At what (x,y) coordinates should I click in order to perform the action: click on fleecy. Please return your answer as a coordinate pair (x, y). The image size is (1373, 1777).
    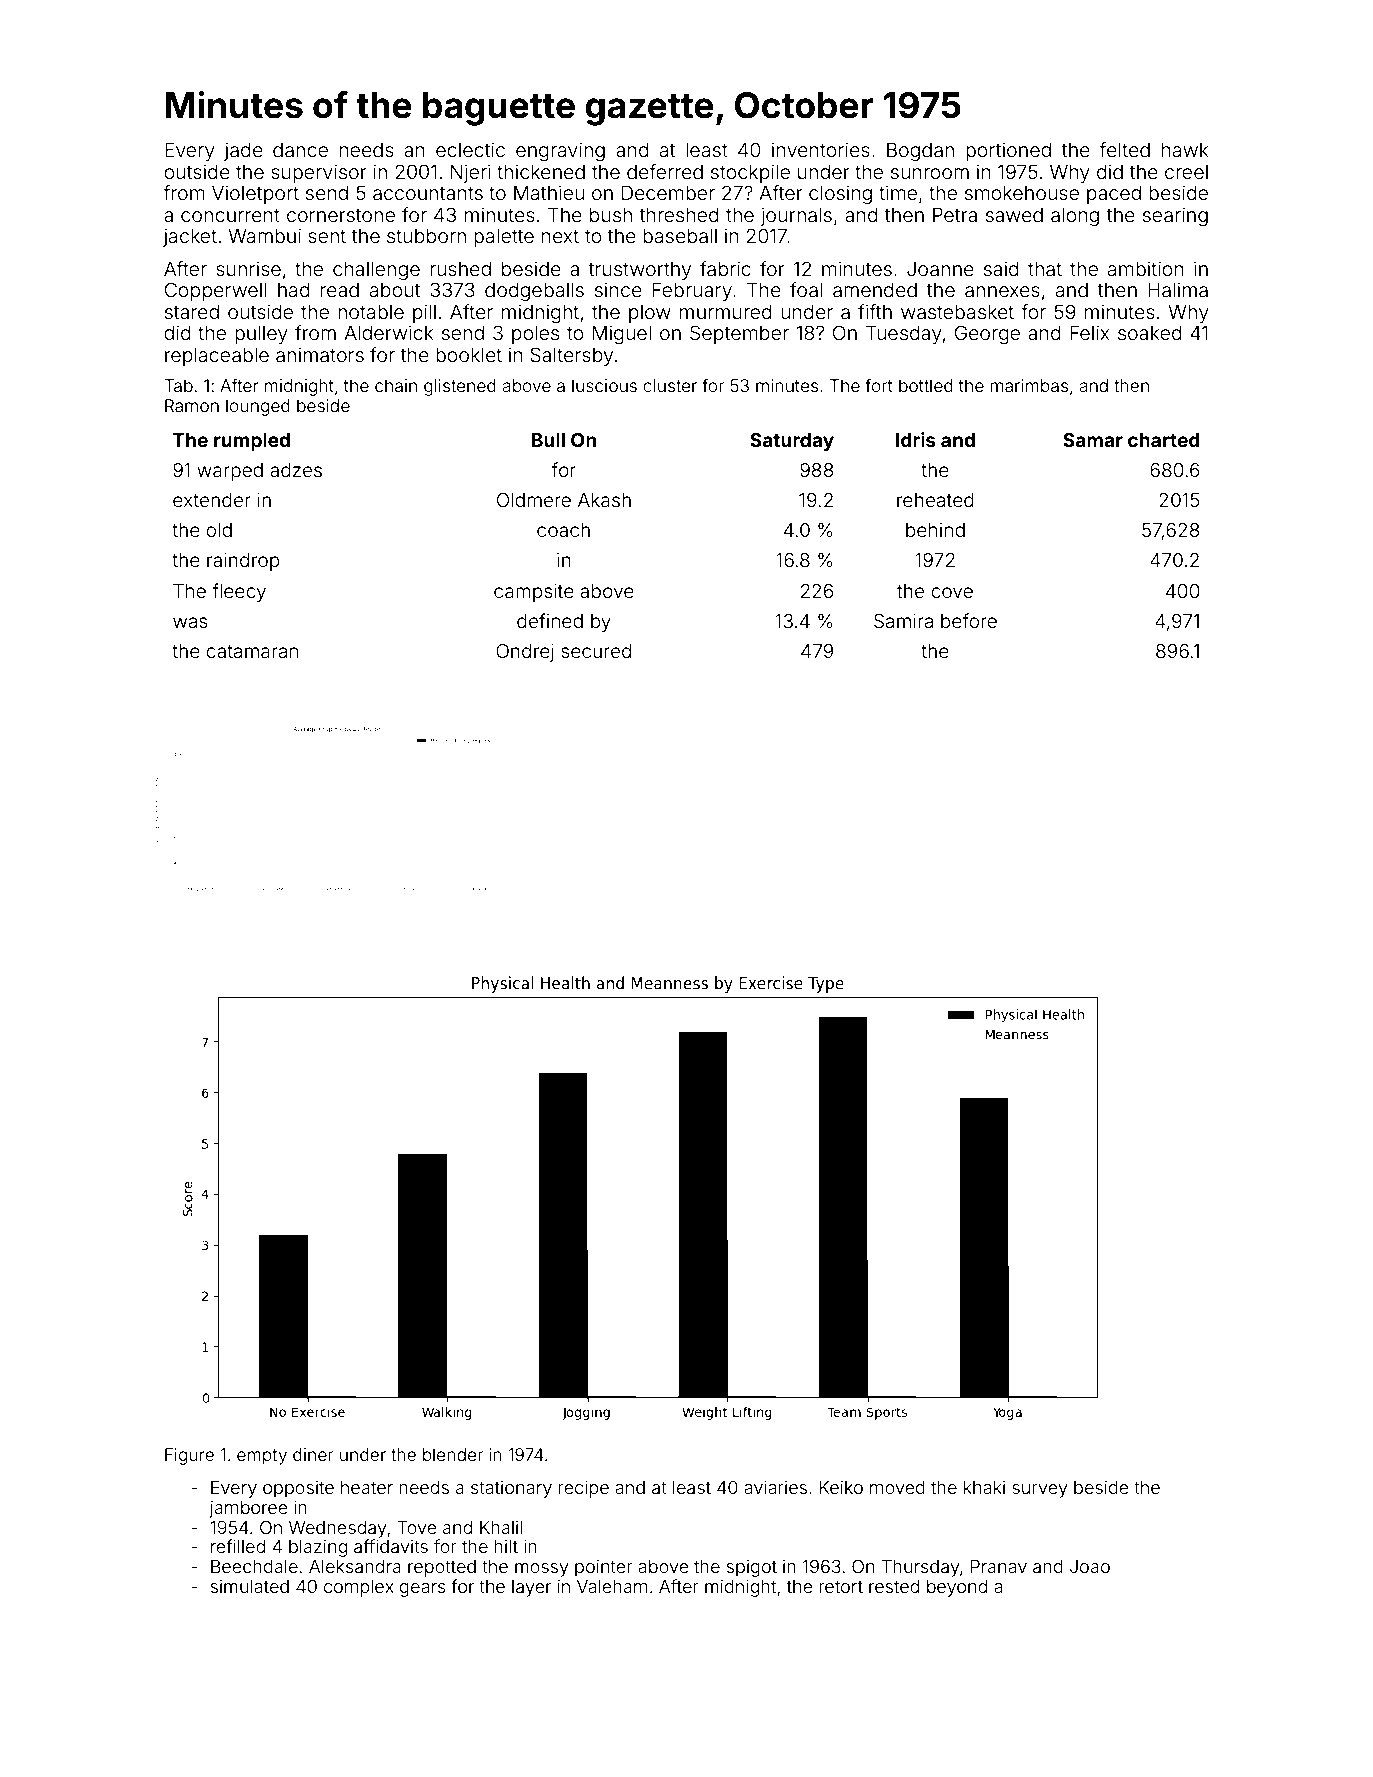
    Looking at the image, I should click on (239, 592).
